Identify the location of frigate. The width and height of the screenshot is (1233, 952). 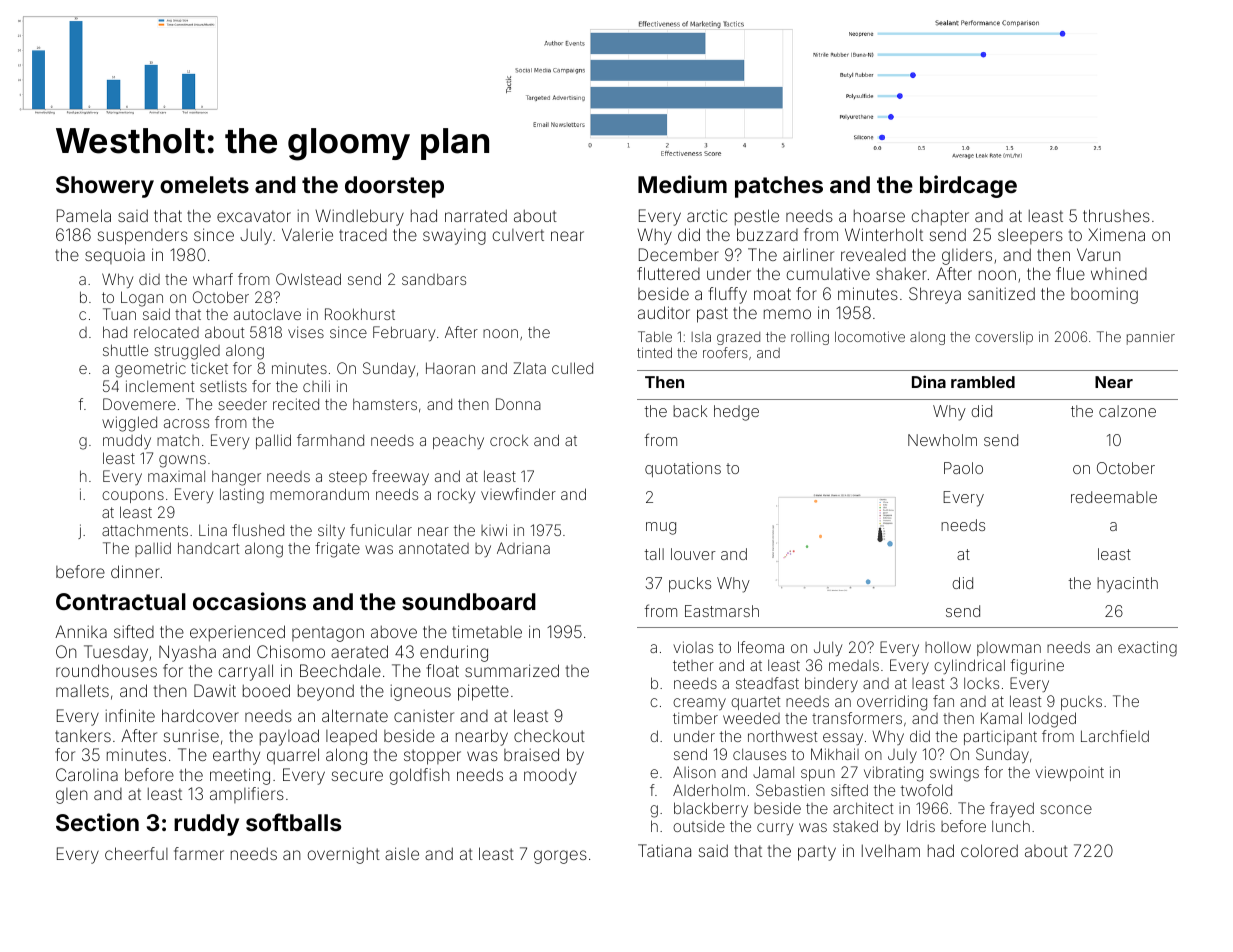
(337, 550).
